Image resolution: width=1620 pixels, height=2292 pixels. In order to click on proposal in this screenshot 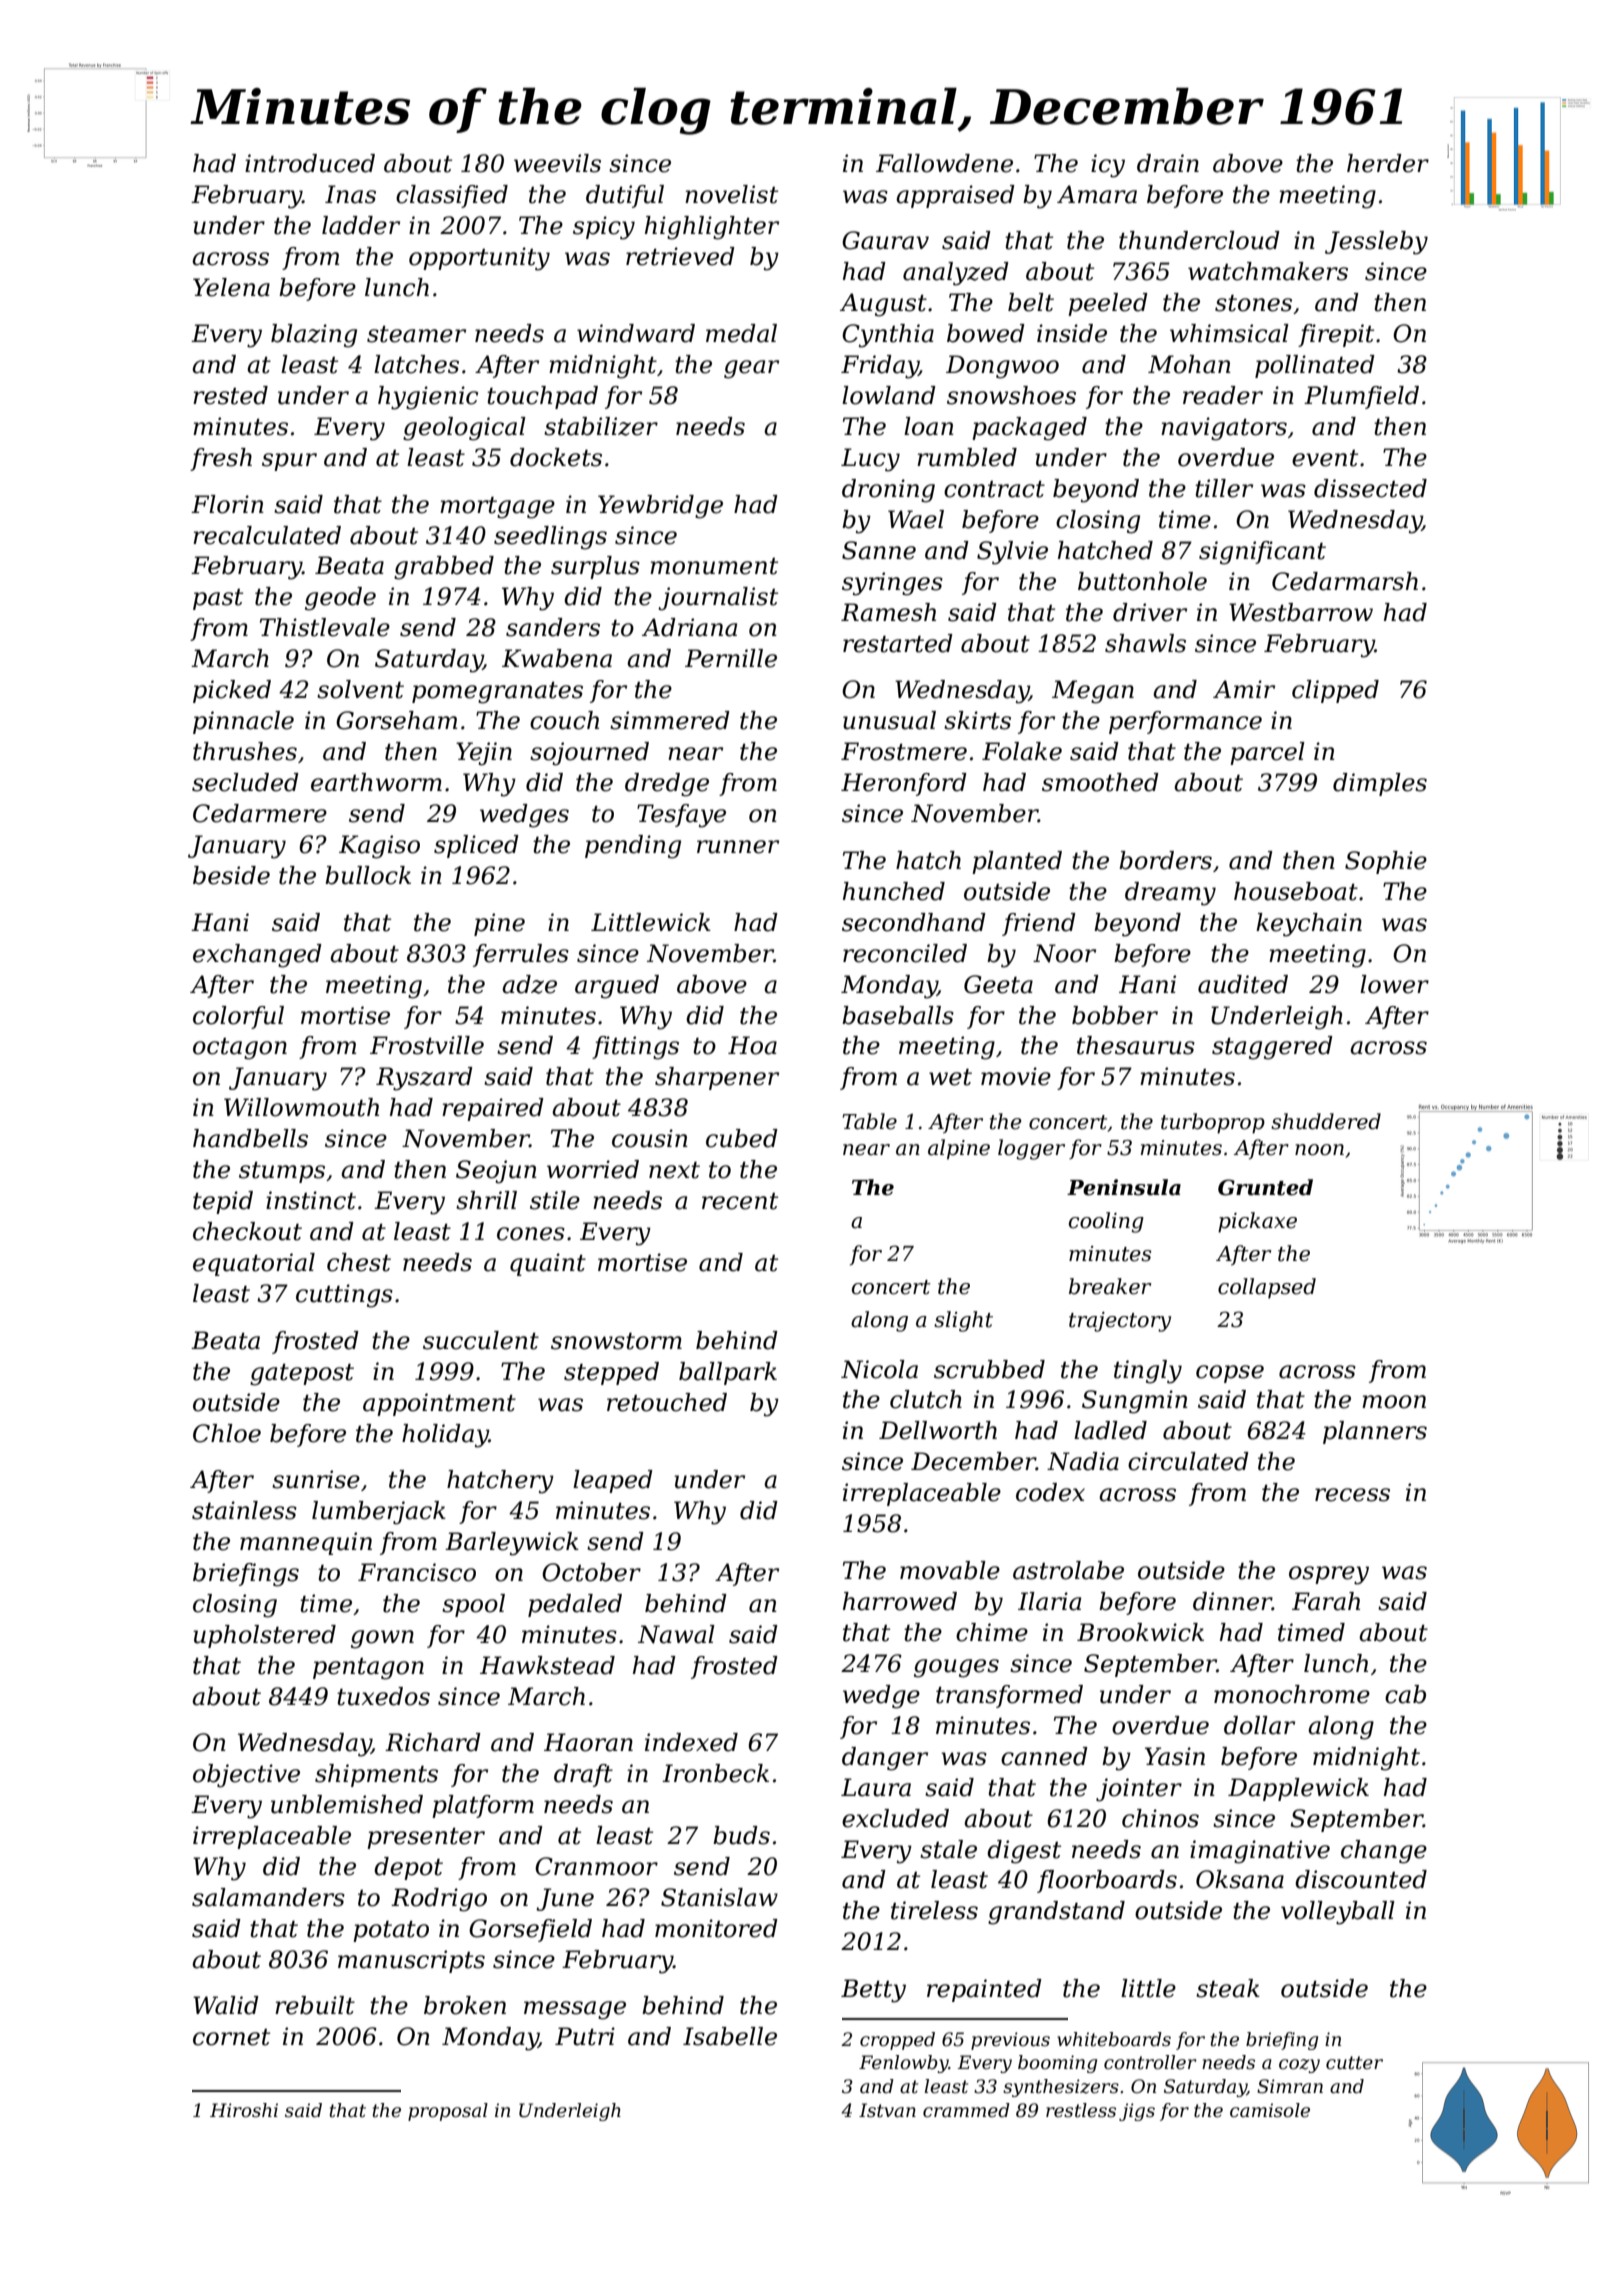, I will do `click(448, 2112)`.
